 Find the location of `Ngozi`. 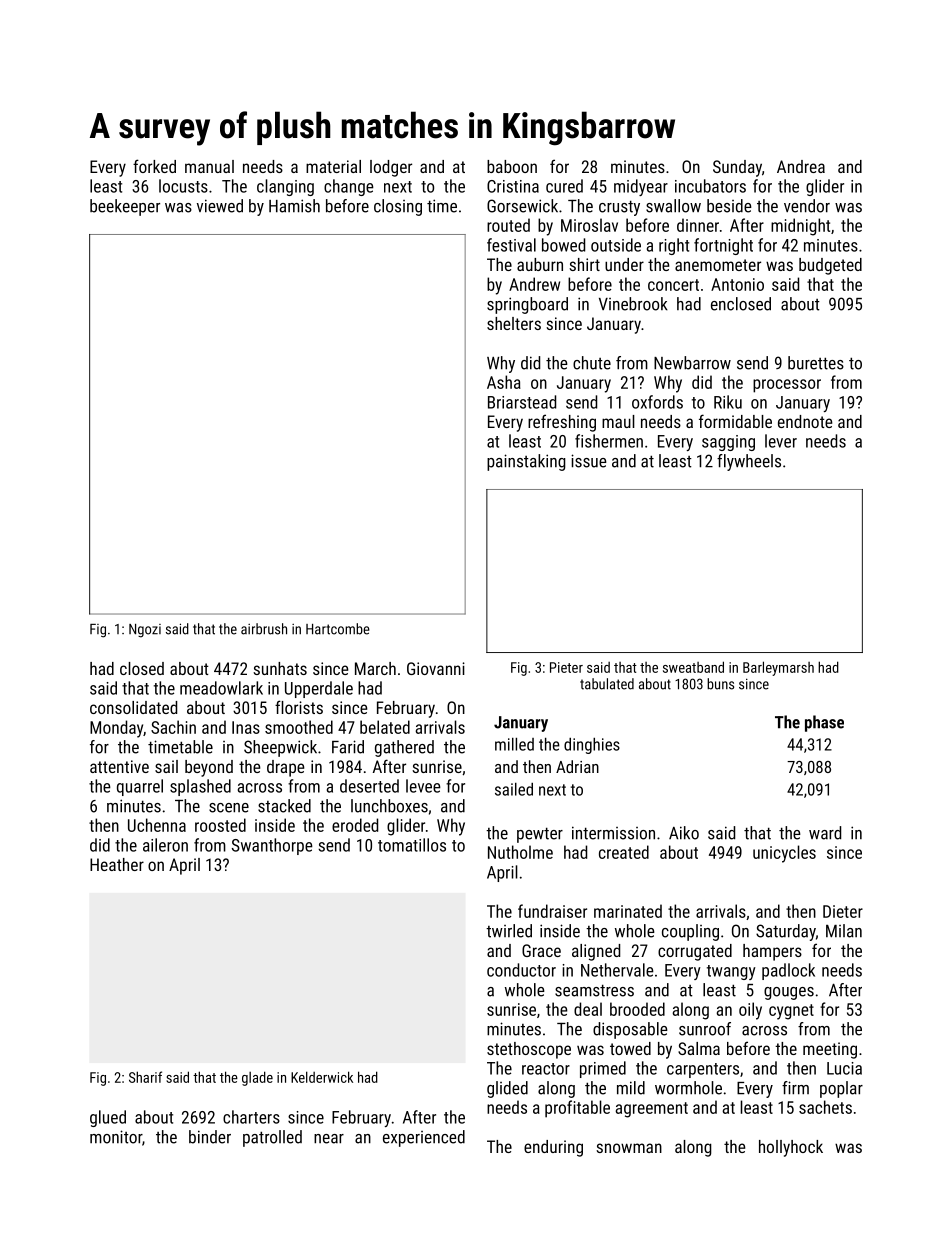

Ngozi is located at coordinates (145, 631).
